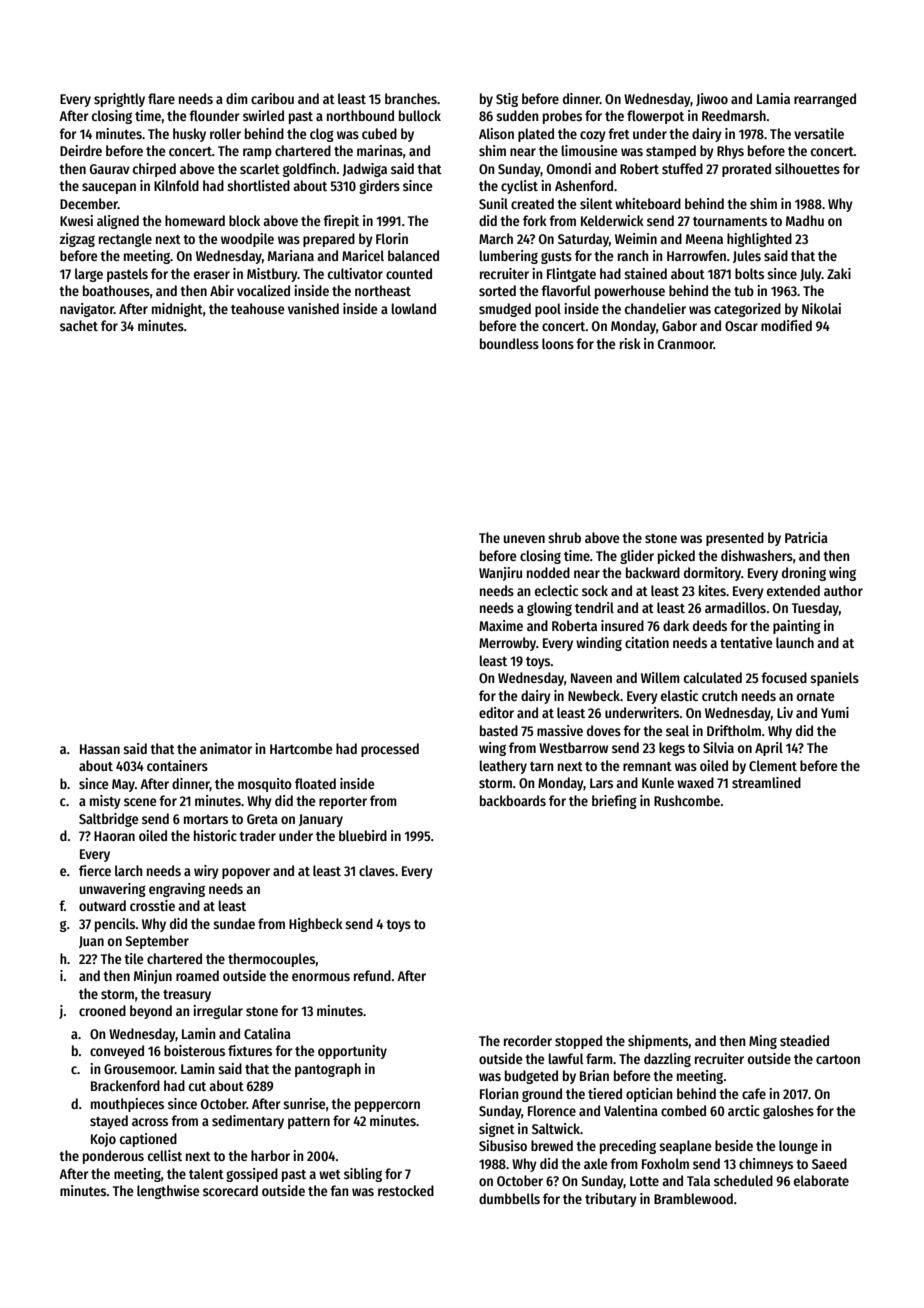 The width and height of the screenshot is (924, 1308). What do you see at coordinates (509, 257) in the screenshot?
I see `lumbering` at bounding box center [509, 257].
